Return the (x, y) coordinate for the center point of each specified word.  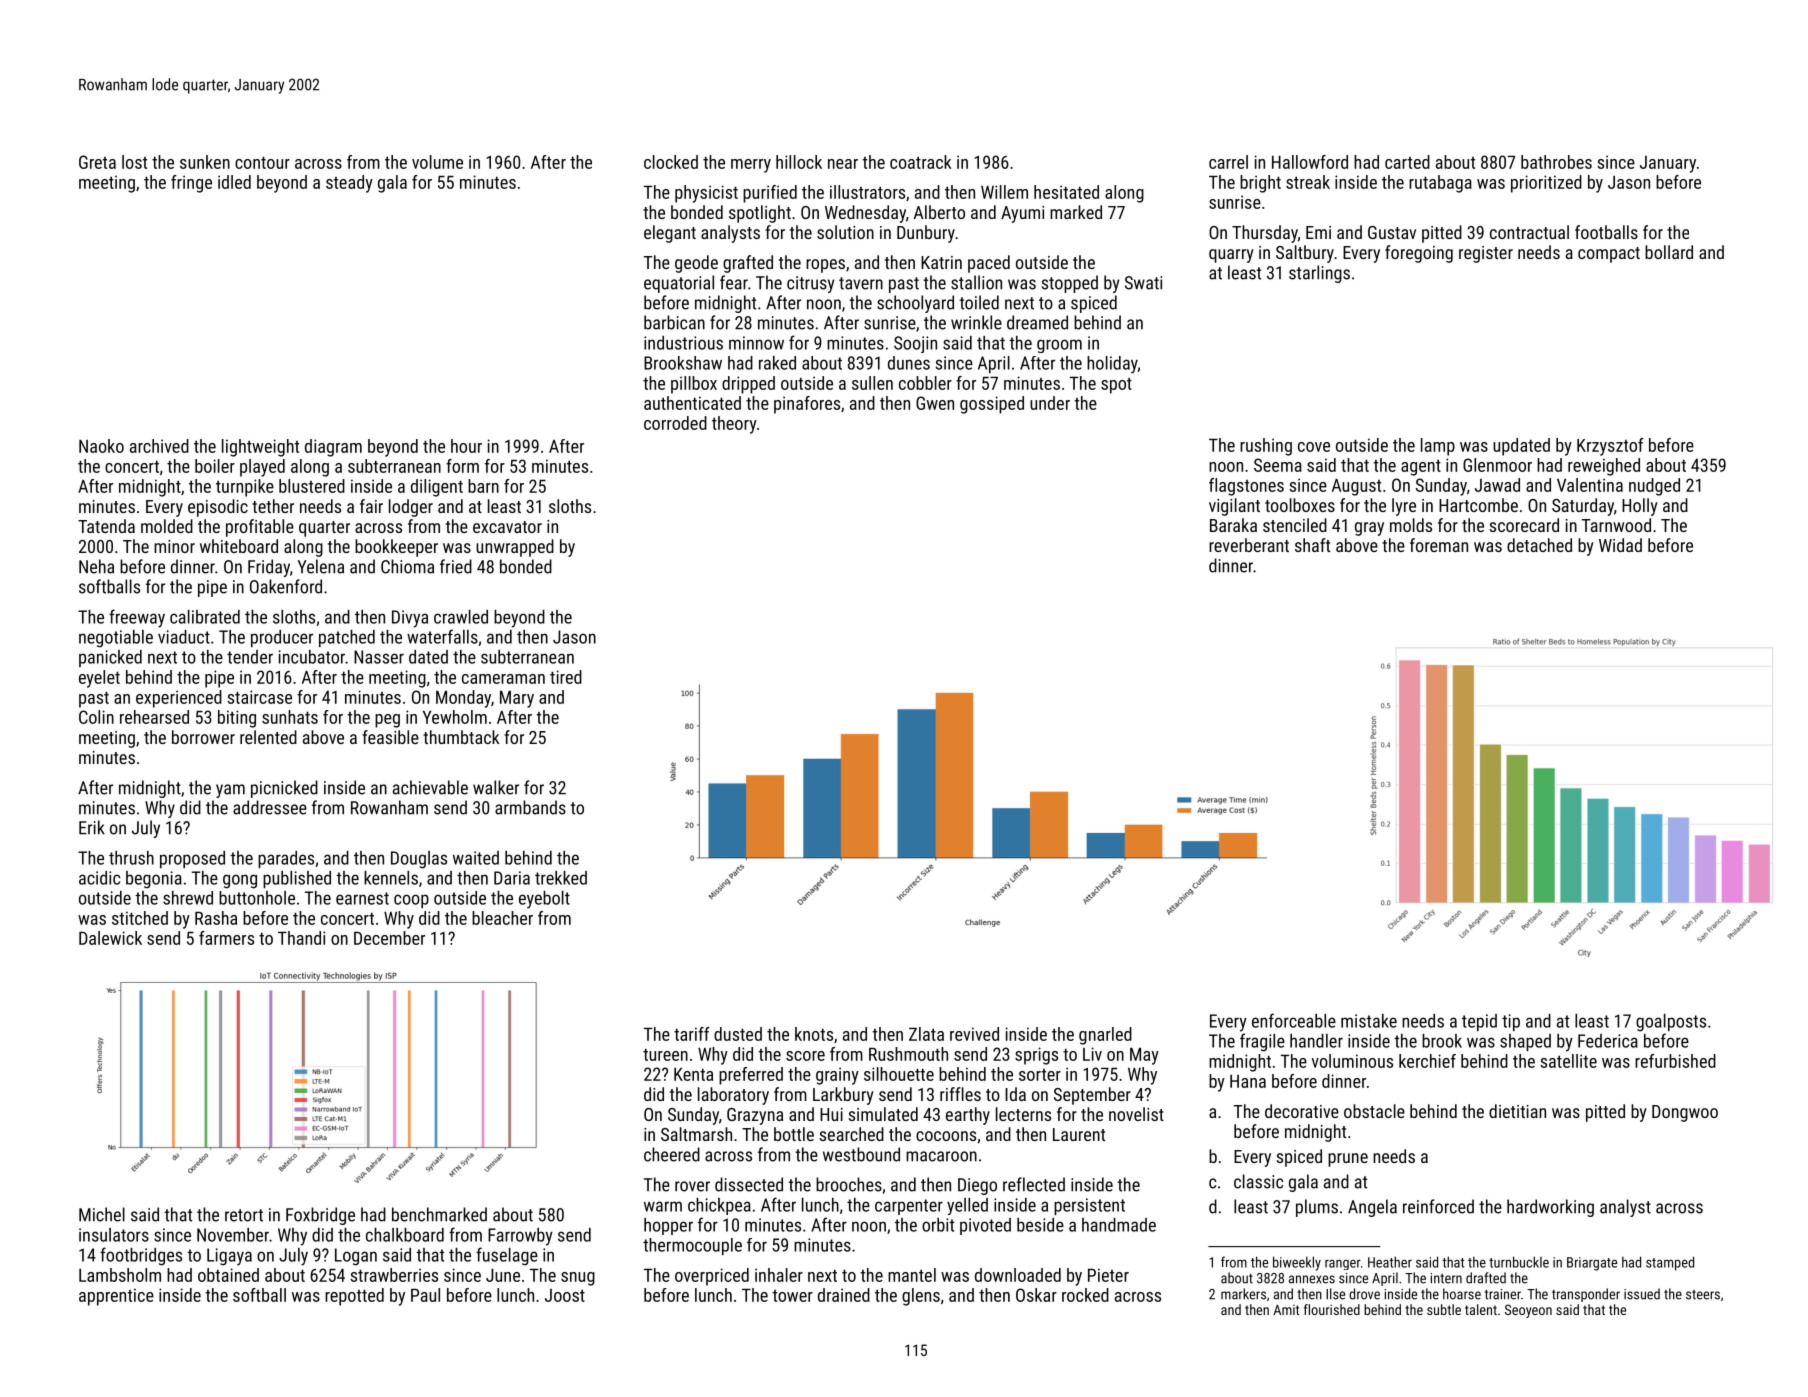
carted (1407, 162)
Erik (92, 827)
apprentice (116, 1297)
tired (566, 677)
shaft (1312, 545)
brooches (849, 1184)
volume (437, 162)
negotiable (116, 639)
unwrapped (515, 548)
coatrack (920, 162)
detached (1539, 545)
